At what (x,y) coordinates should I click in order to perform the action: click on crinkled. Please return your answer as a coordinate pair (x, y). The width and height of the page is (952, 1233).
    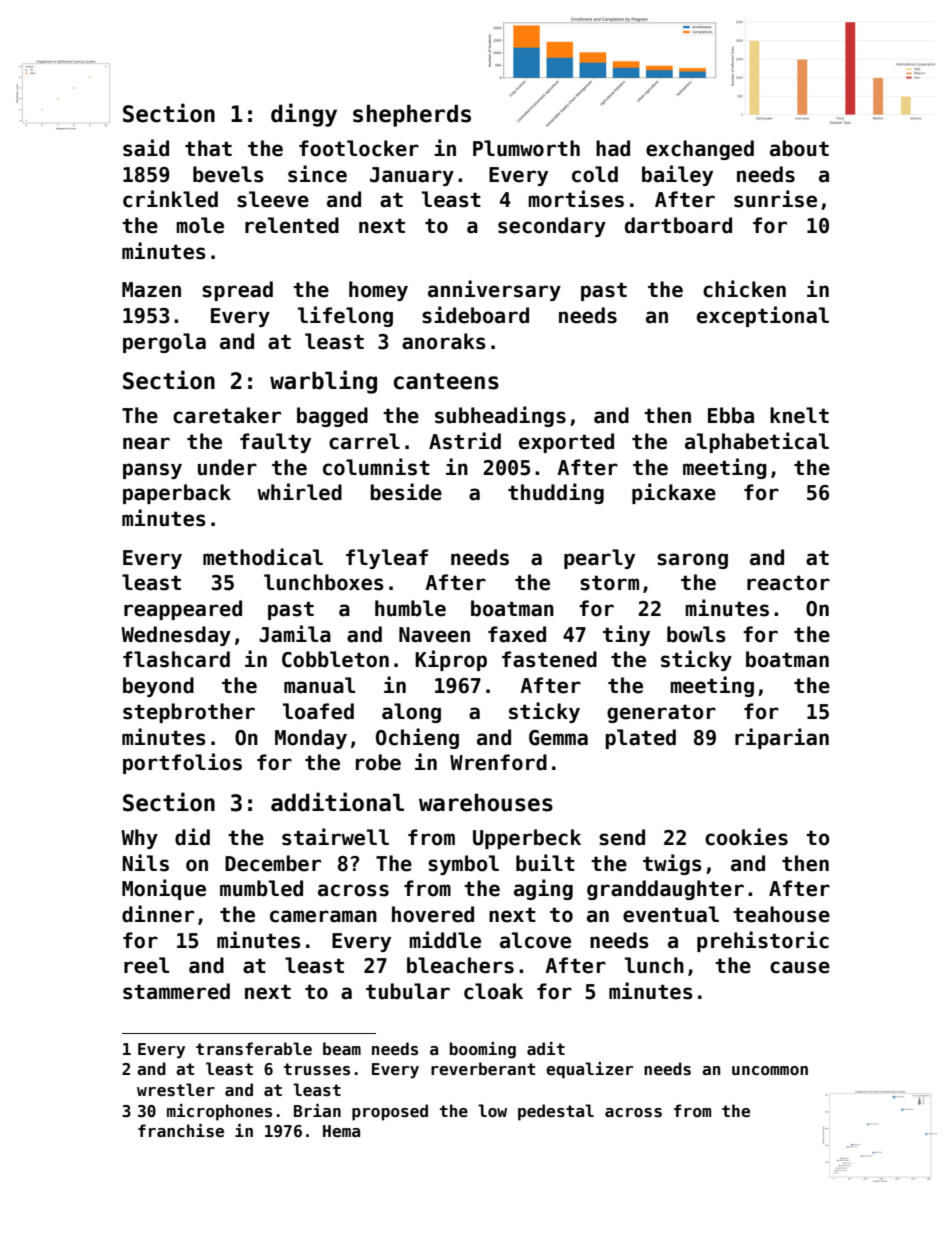
    Looking at the image, I should click on (170, 199).
